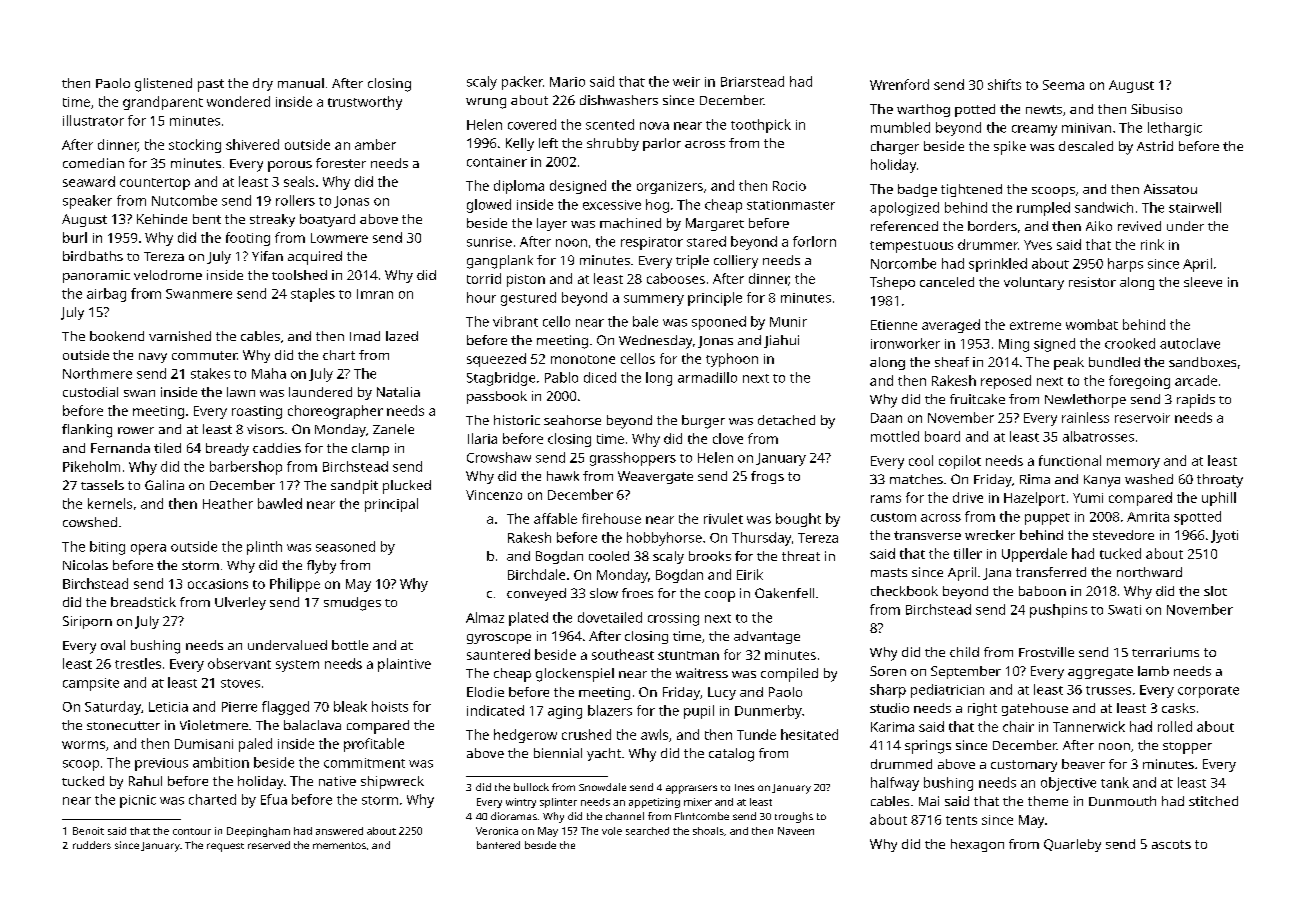 Image resolution: width=1308 pixels, height=924 pixels. Describe the element at coordinates (565, 712) in the screenshot. I see `aging` at that location.
